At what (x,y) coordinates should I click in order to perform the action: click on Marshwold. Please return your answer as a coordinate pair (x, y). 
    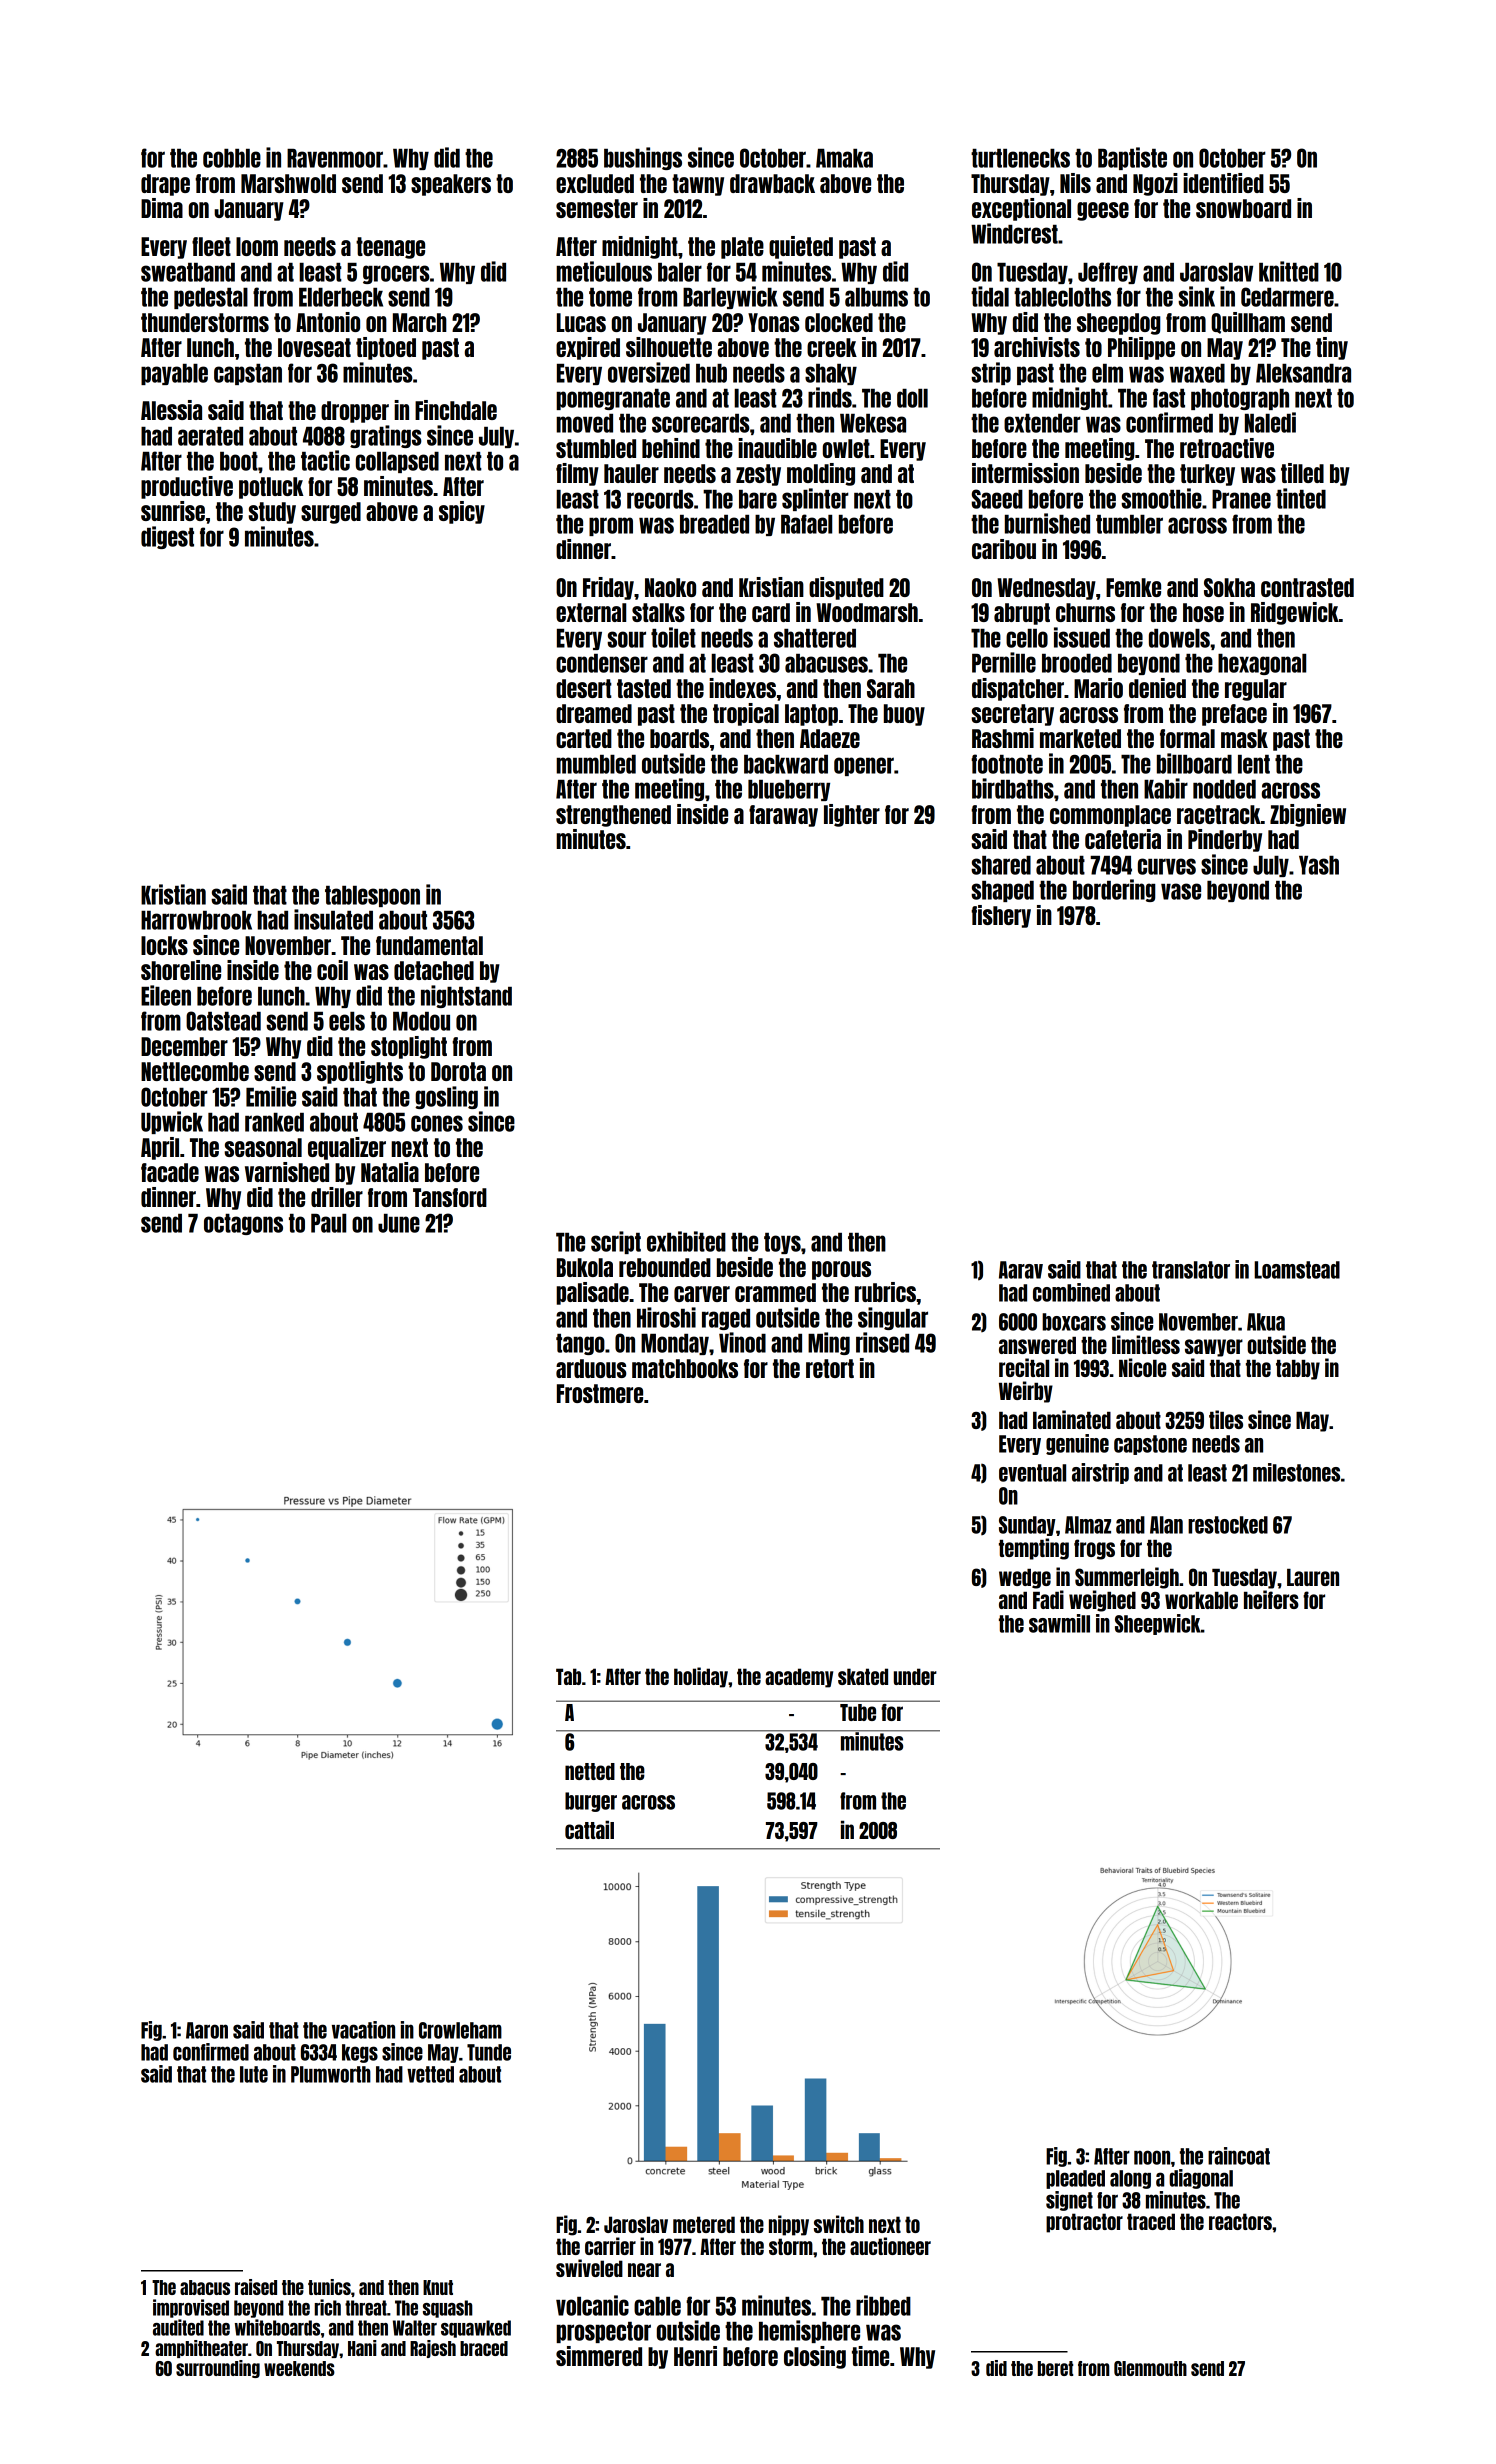
    Looking at the image, I should click on (288, 183).
